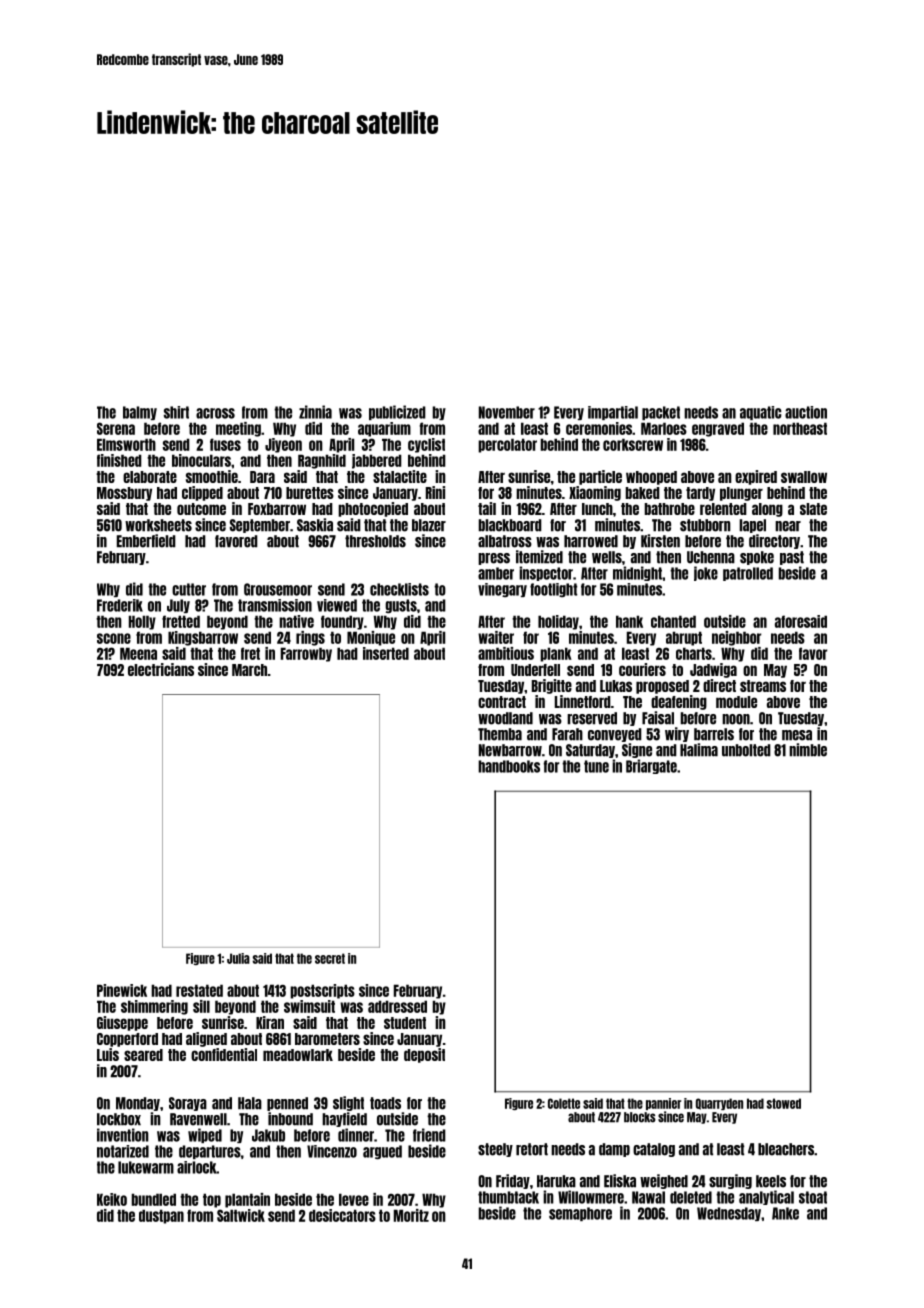 The width and height of the page is (924, 1308). What do you see at coordinates (377, 461) in the page?
I see `jabbered` at bounding box center [377, 461].
